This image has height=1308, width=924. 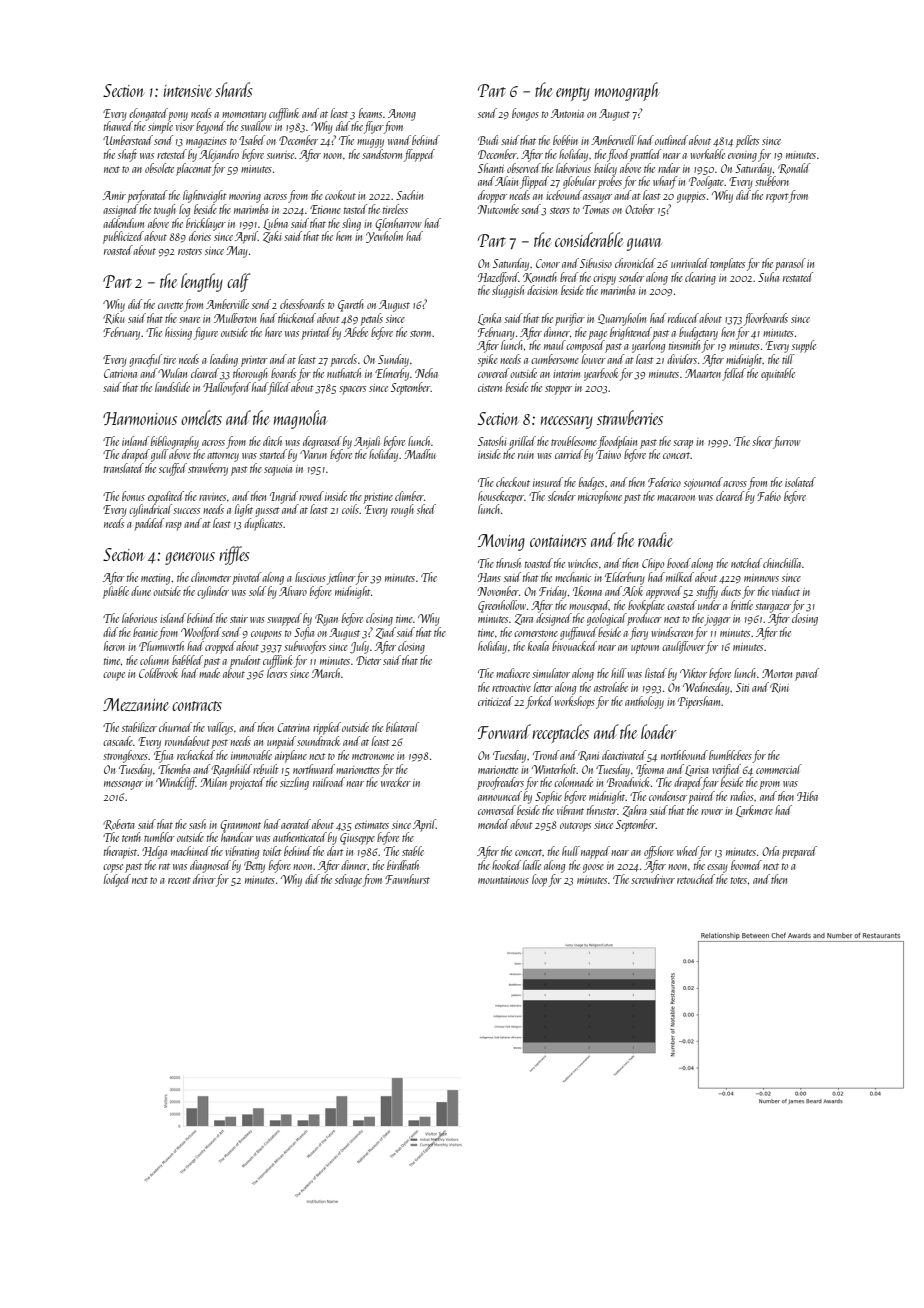 What do you see at coordinates (117, 880) in the image?
I see `lodged` at bounding box center [117, 880].
